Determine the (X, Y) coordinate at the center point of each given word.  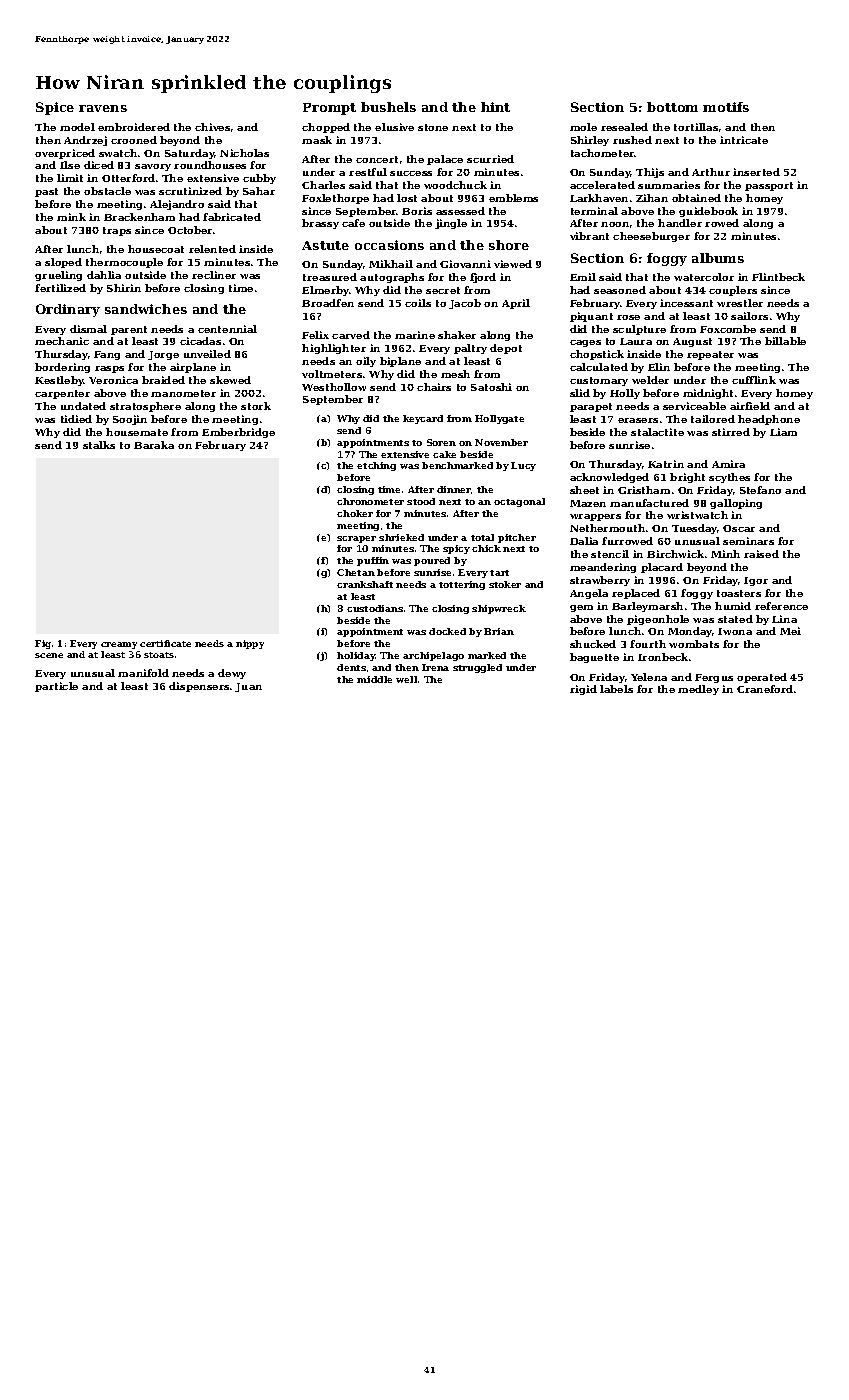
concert (377, 159)
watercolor (704, 277)
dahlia (104, 275)
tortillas (696, 127)
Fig (43, 644)
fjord (483, 278)
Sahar (259, 191)
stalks (99, 445)
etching (376, 466)
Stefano (760, 490)
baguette (594, 658)
